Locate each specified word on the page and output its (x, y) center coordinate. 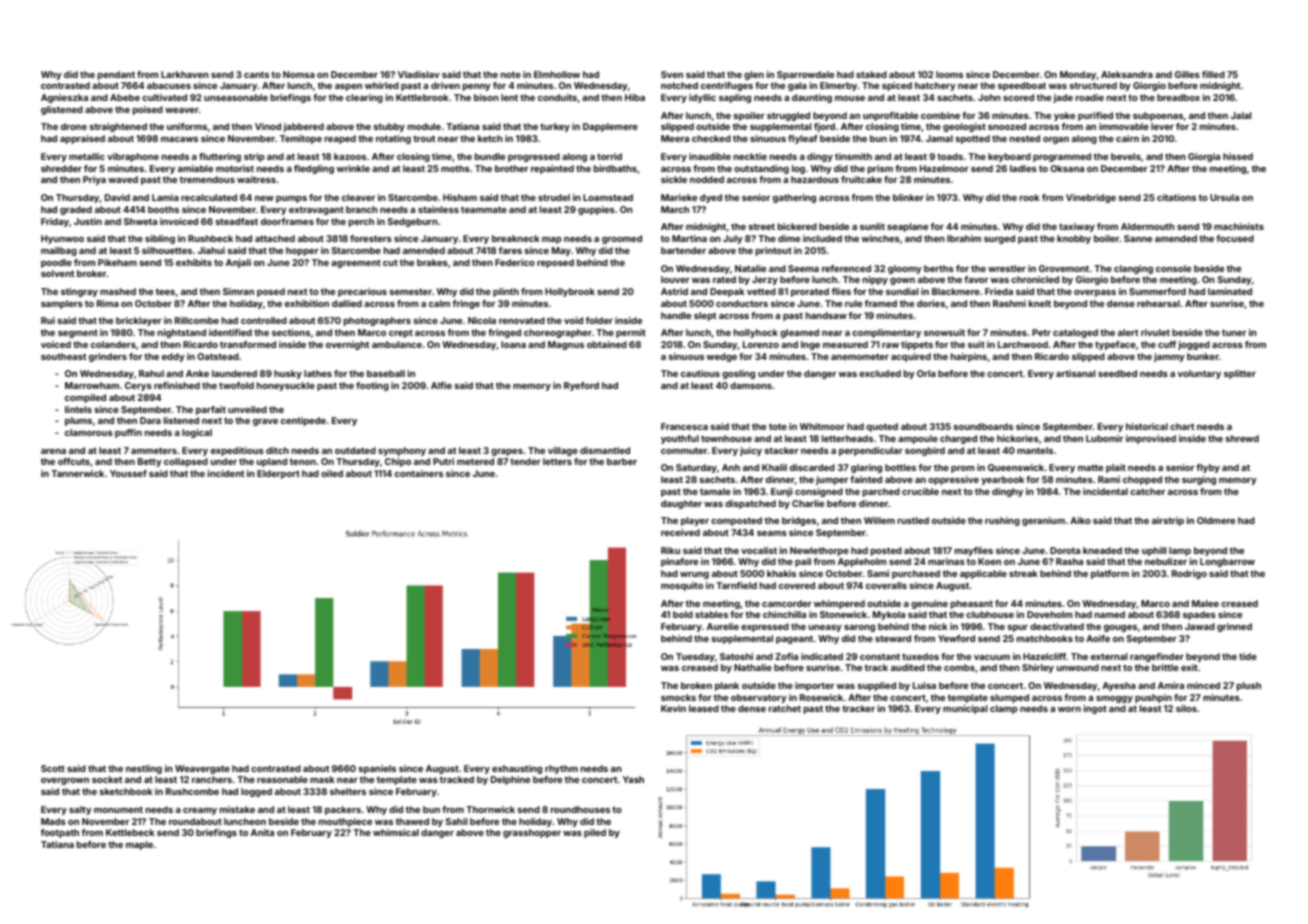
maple (139, 845)
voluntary (1199, 374)
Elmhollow (557, 74)
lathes (318, 373)
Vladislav (419, 74)
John (989, 97)
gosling (738, 374)
